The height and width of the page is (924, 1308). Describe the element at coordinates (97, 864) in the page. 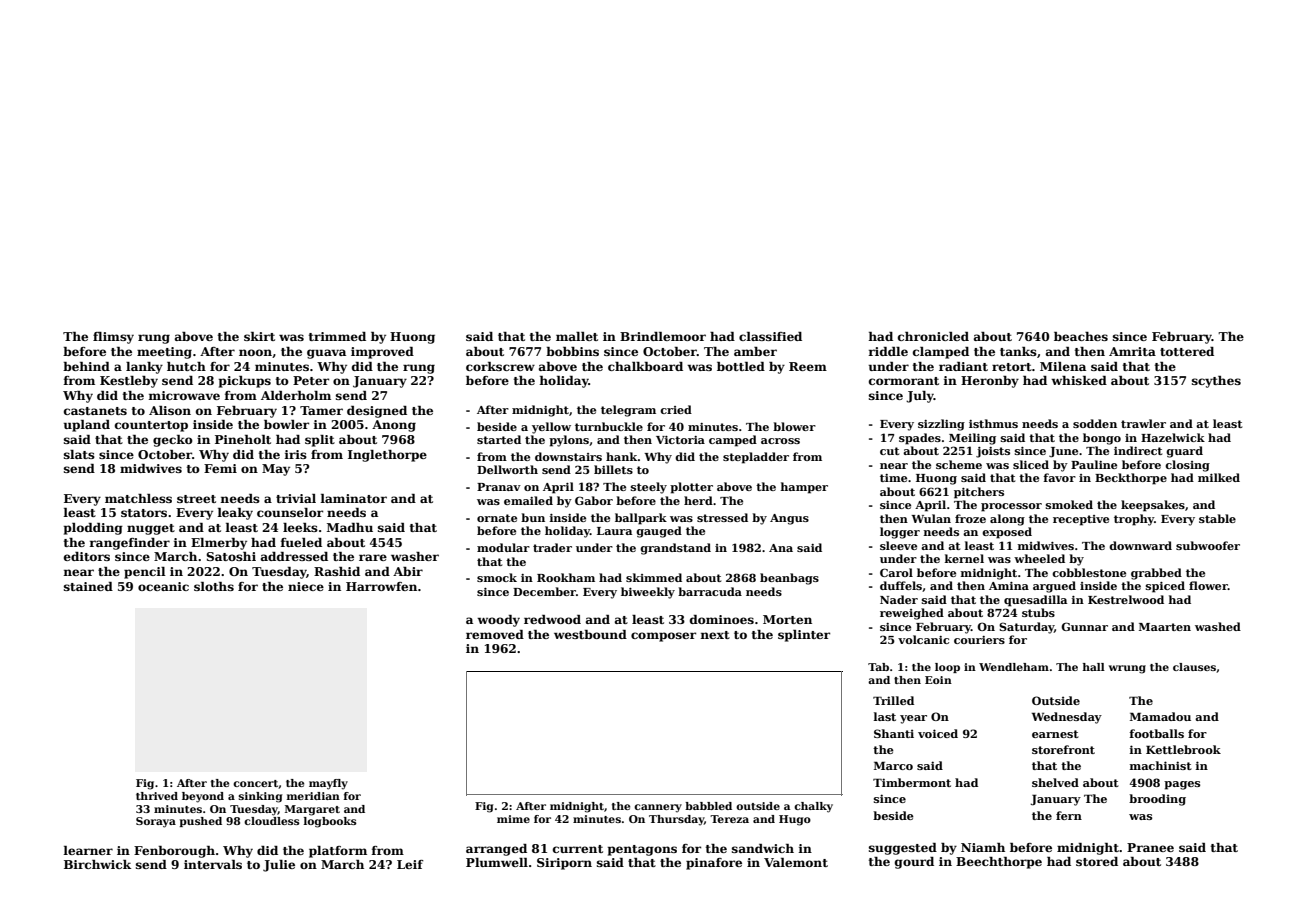

I see `Birchwick` at that location.
